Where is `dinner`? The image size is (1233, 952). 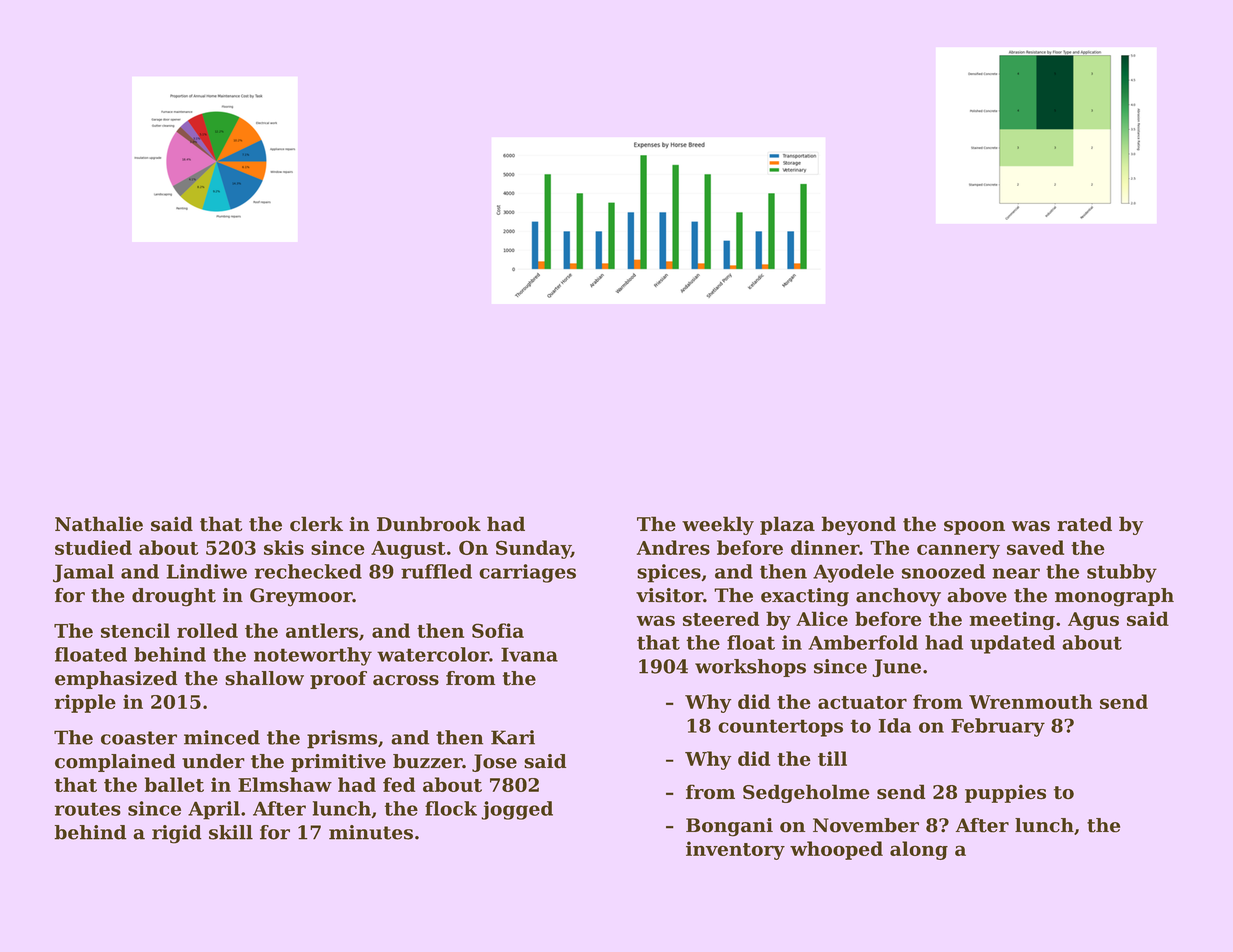 dinner is located at coordinates (825, 547).
